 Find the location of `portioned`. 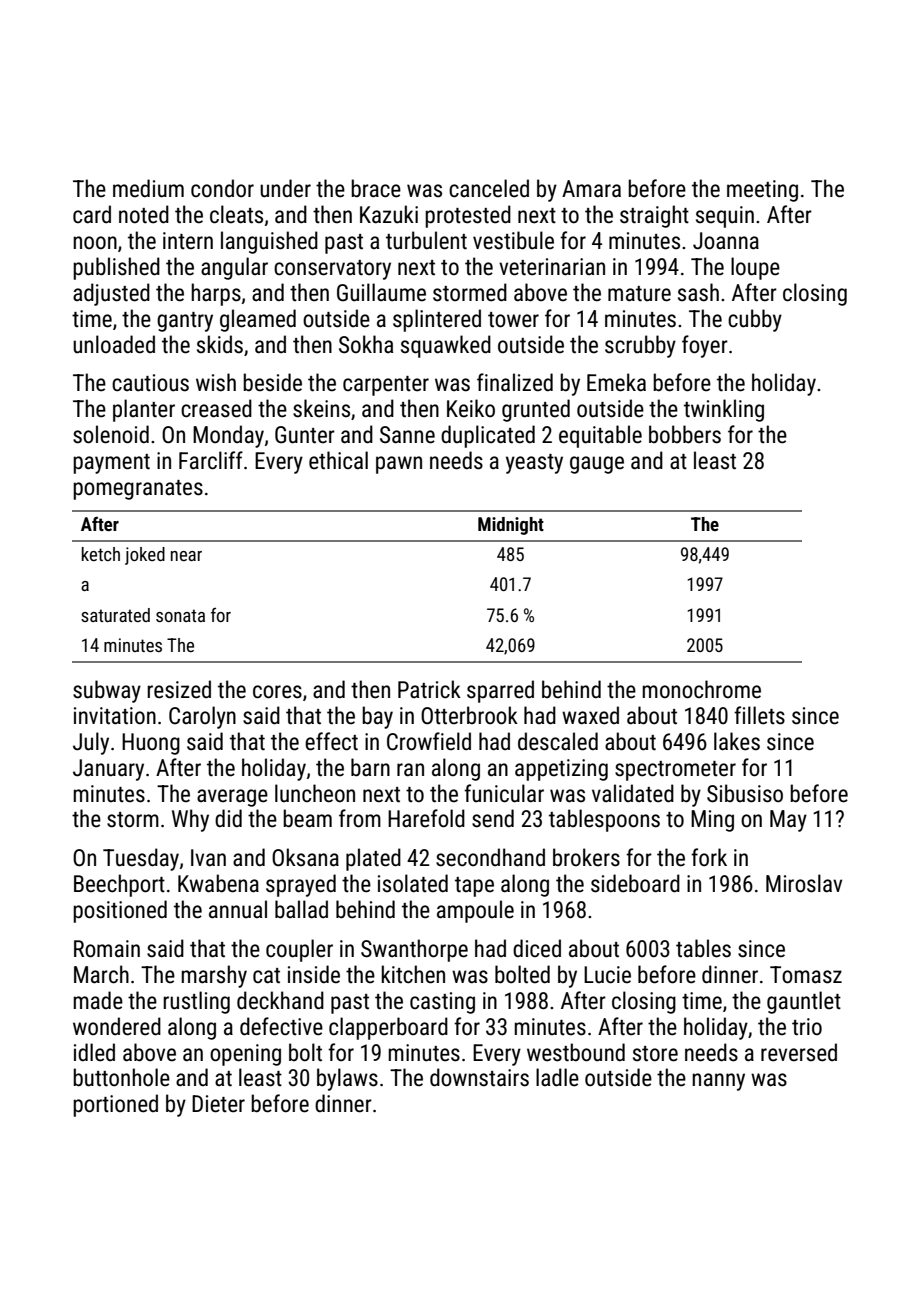

portioned is located at coordinates (115, 1105).
